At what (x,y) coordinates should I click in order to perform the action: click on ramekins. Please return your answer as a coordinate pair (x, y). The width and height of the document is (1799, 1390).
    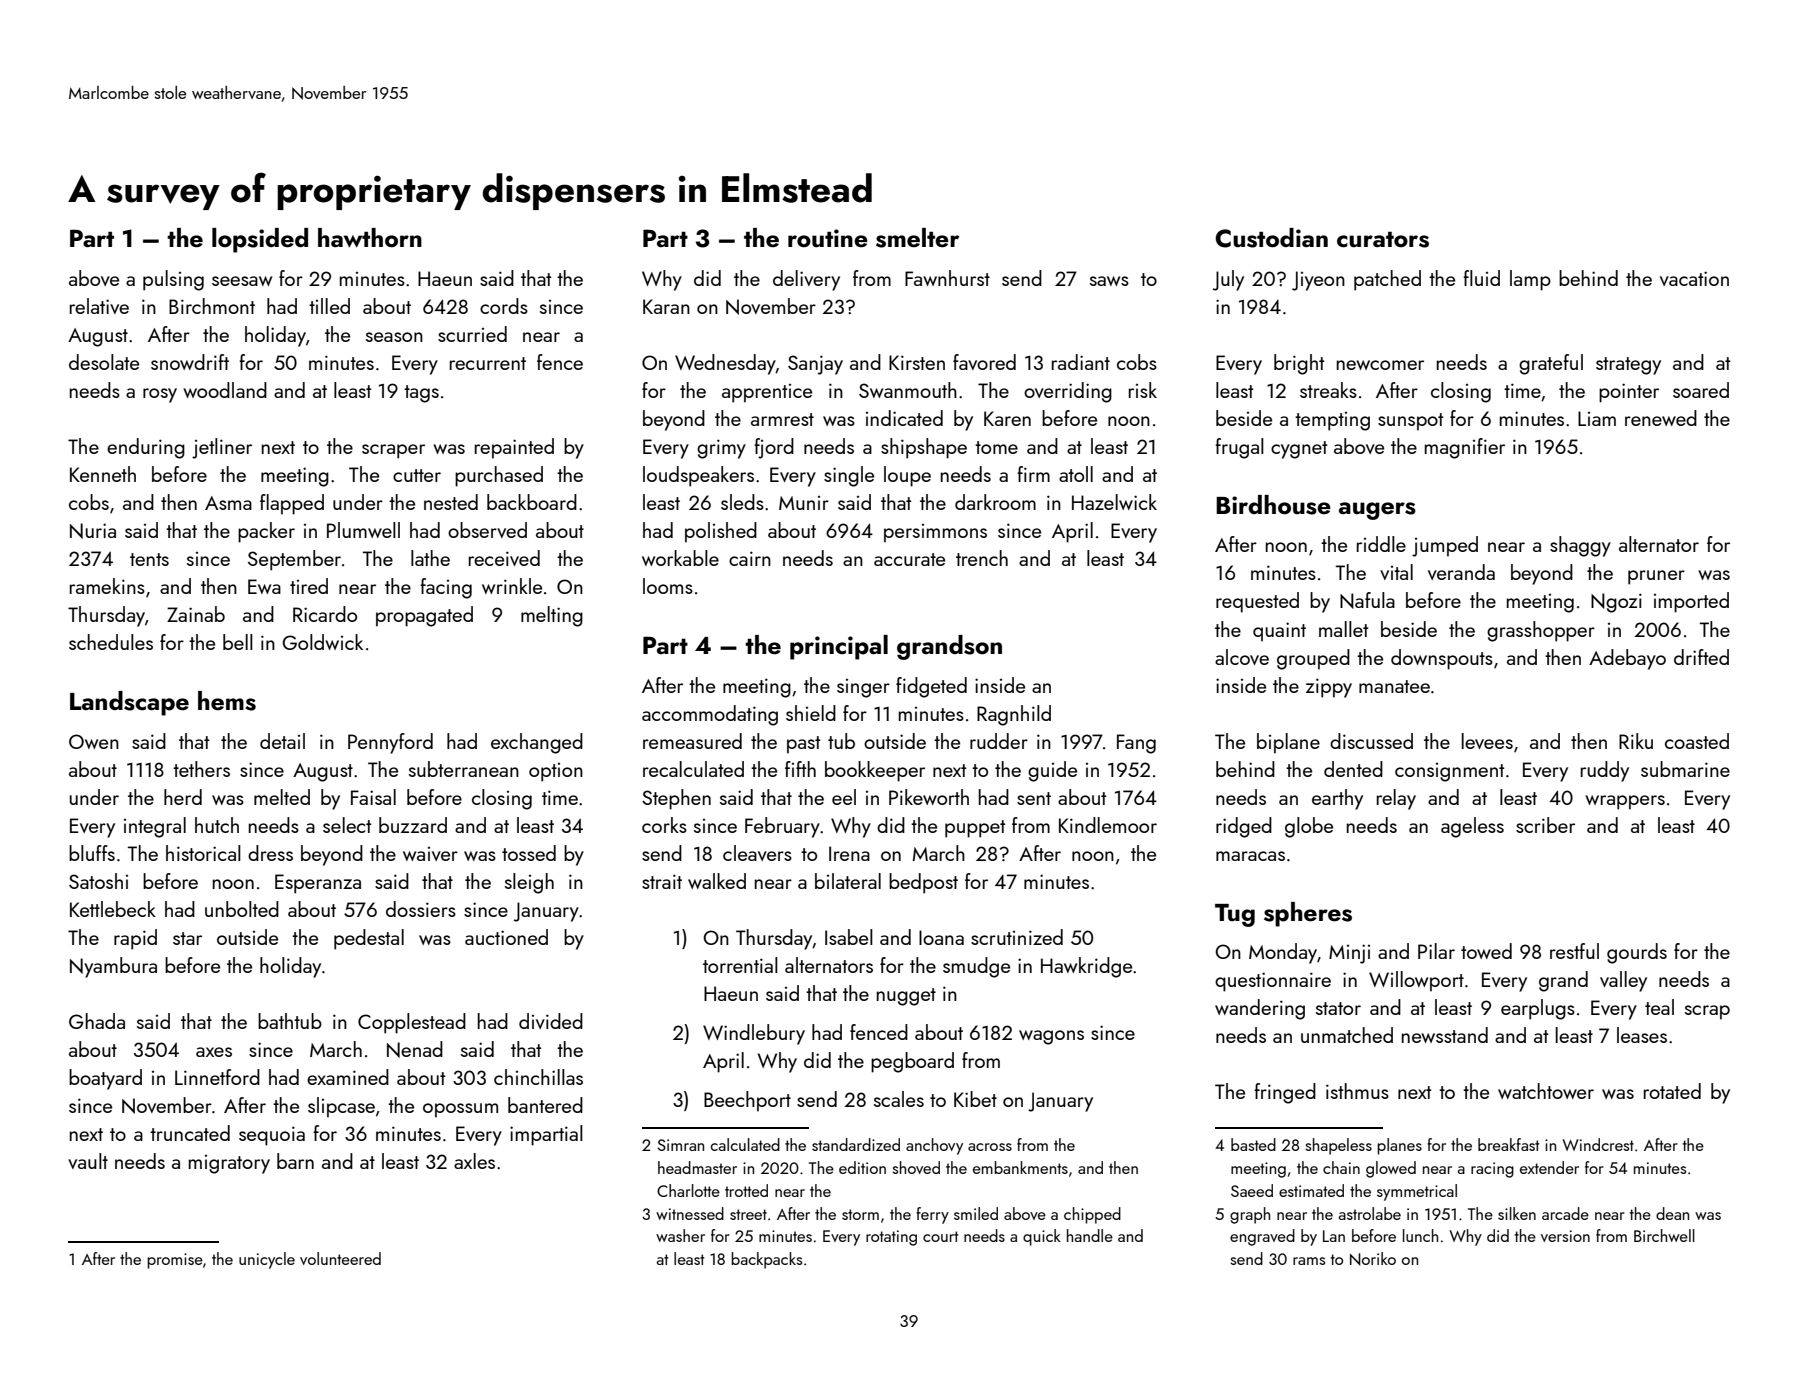
    Looking at the image, I should click on (107, 586).
